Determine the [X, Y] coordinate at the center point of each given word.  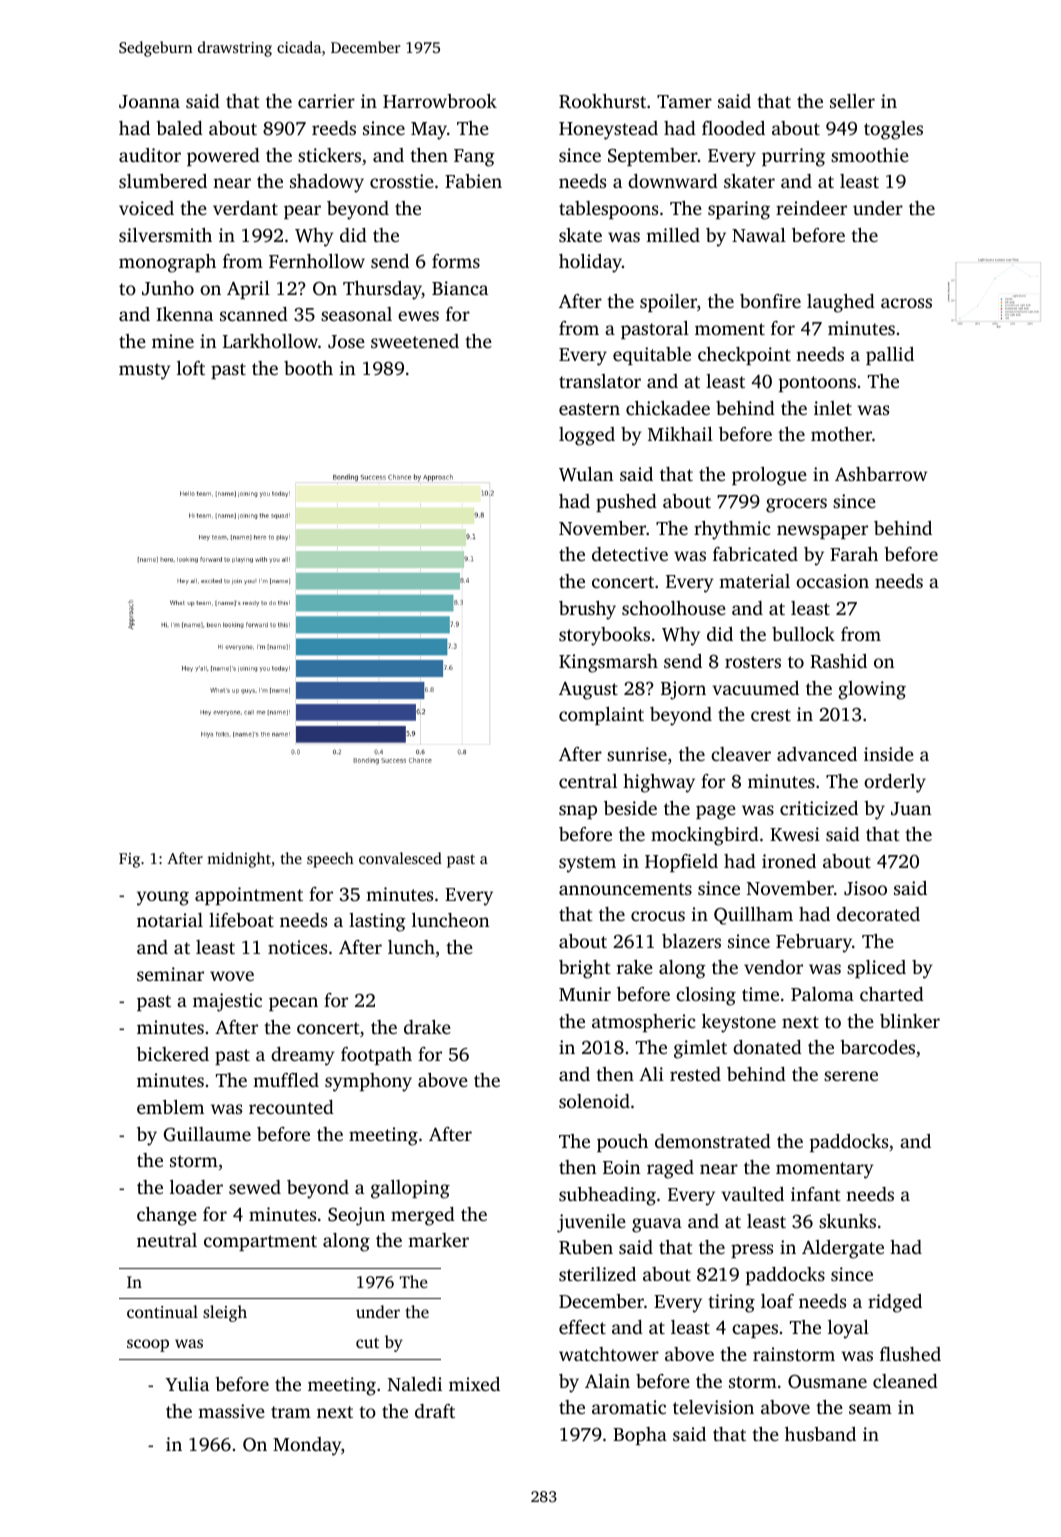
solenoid [594, 1101]
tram [291, 1412]
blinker [910, 1021]
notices [297, 947]
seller [852, 101]
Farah [854, 554]
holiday [590, 263]
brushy [587, 610]
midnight [239, 860]
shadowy [327, 183]
